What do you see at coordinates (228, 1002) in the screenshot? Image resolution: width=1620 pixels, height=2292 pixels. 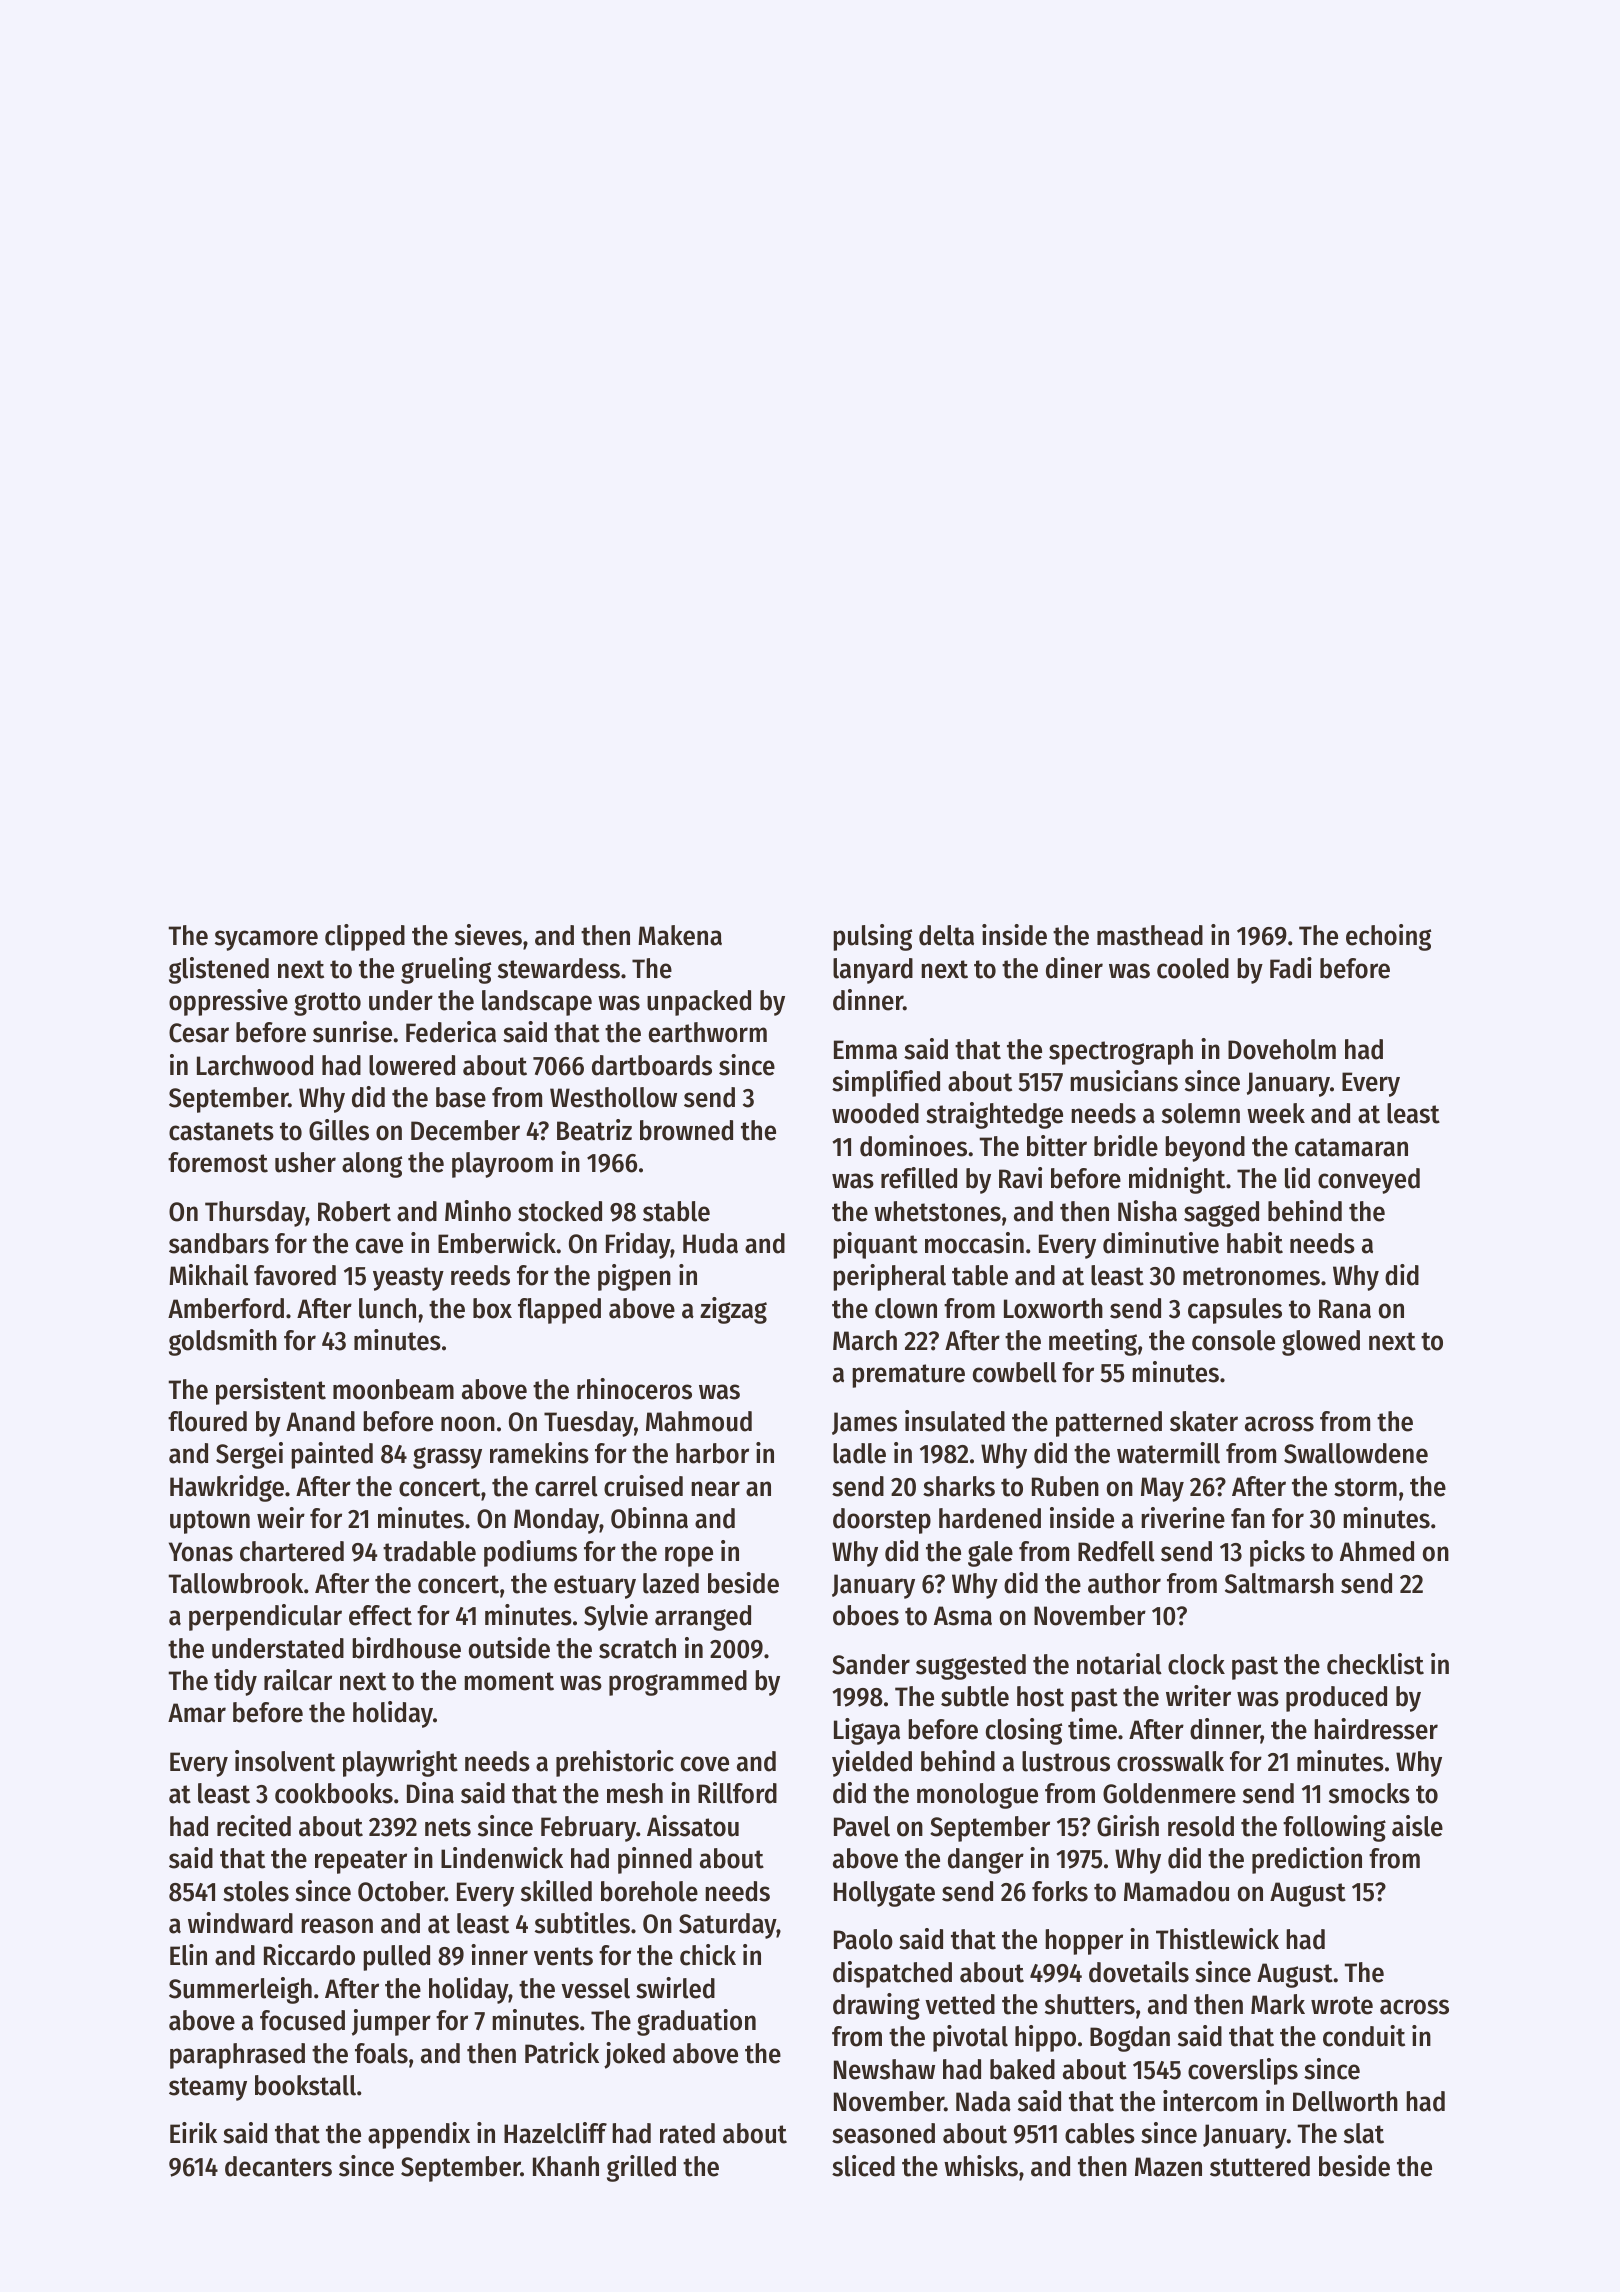 I see `oppressive` at bounding box center [228, 1002].
